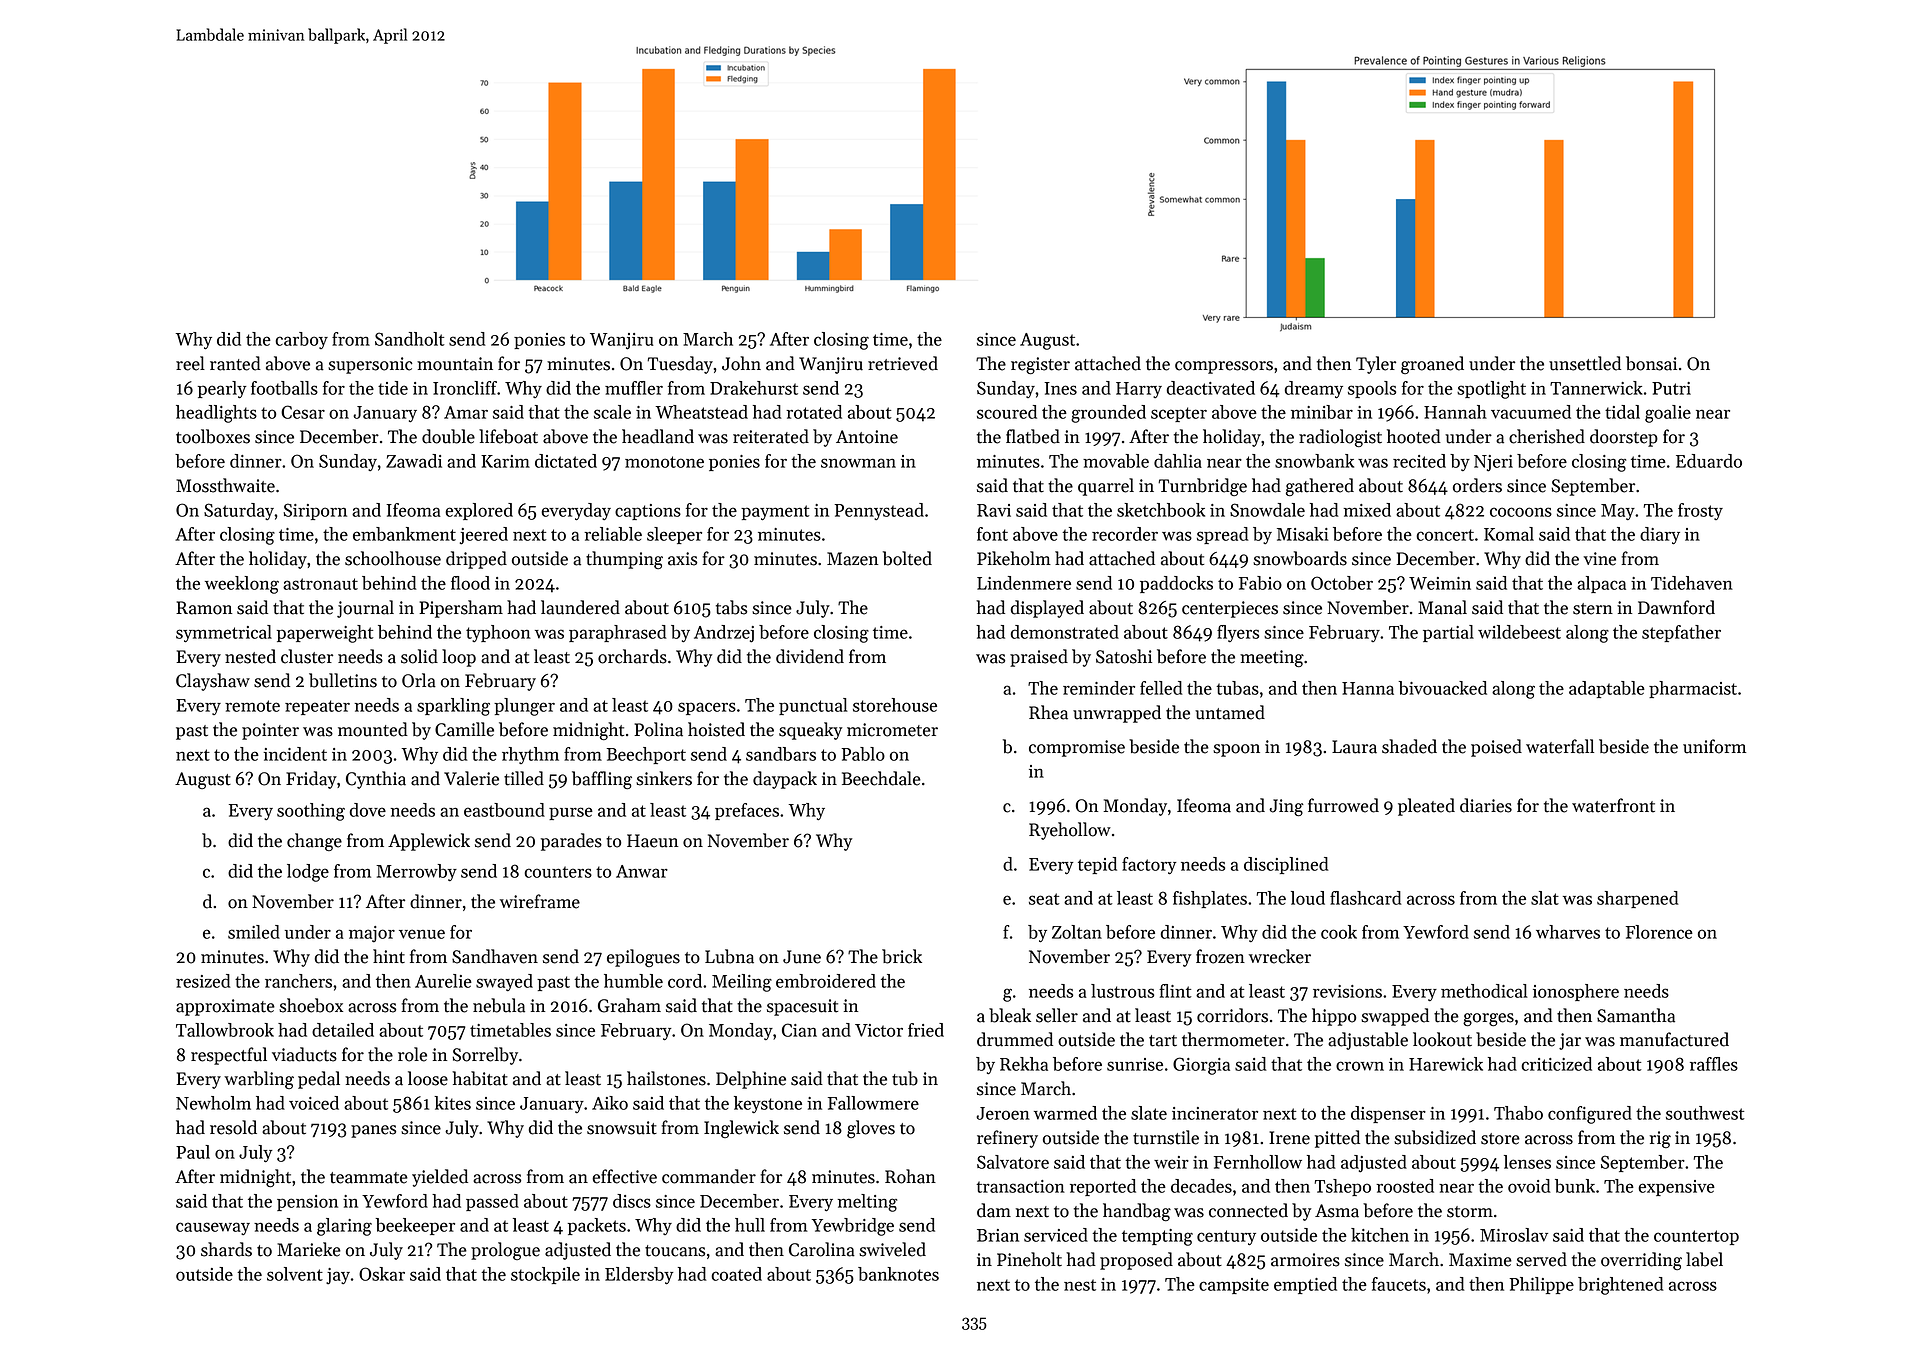 This screenshot has height=1359, width=1923. Describe the element at coordinates (308, 873) in the screenshot. I see `lodge` at that location.
